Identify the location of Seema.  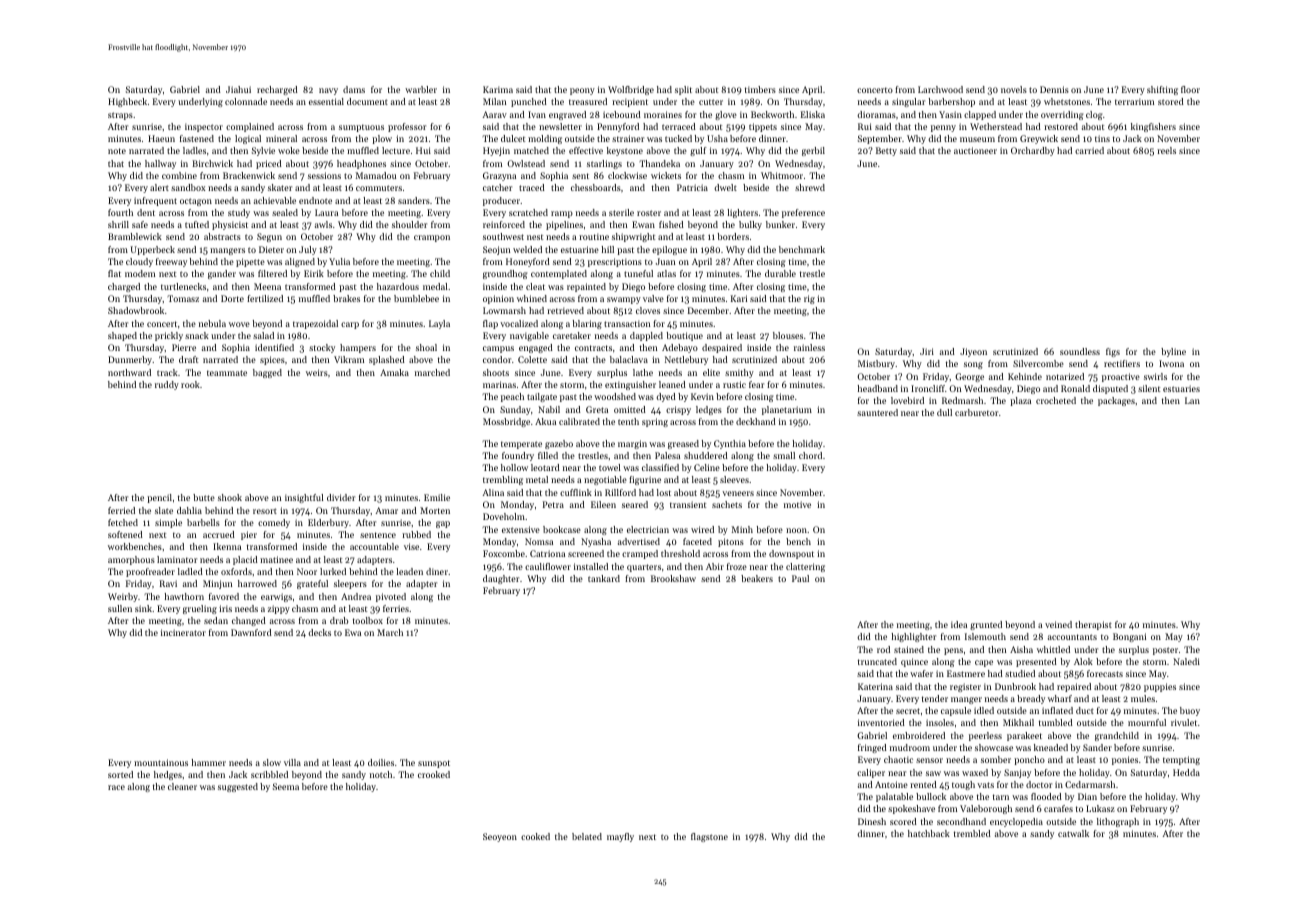
(286, 786).
